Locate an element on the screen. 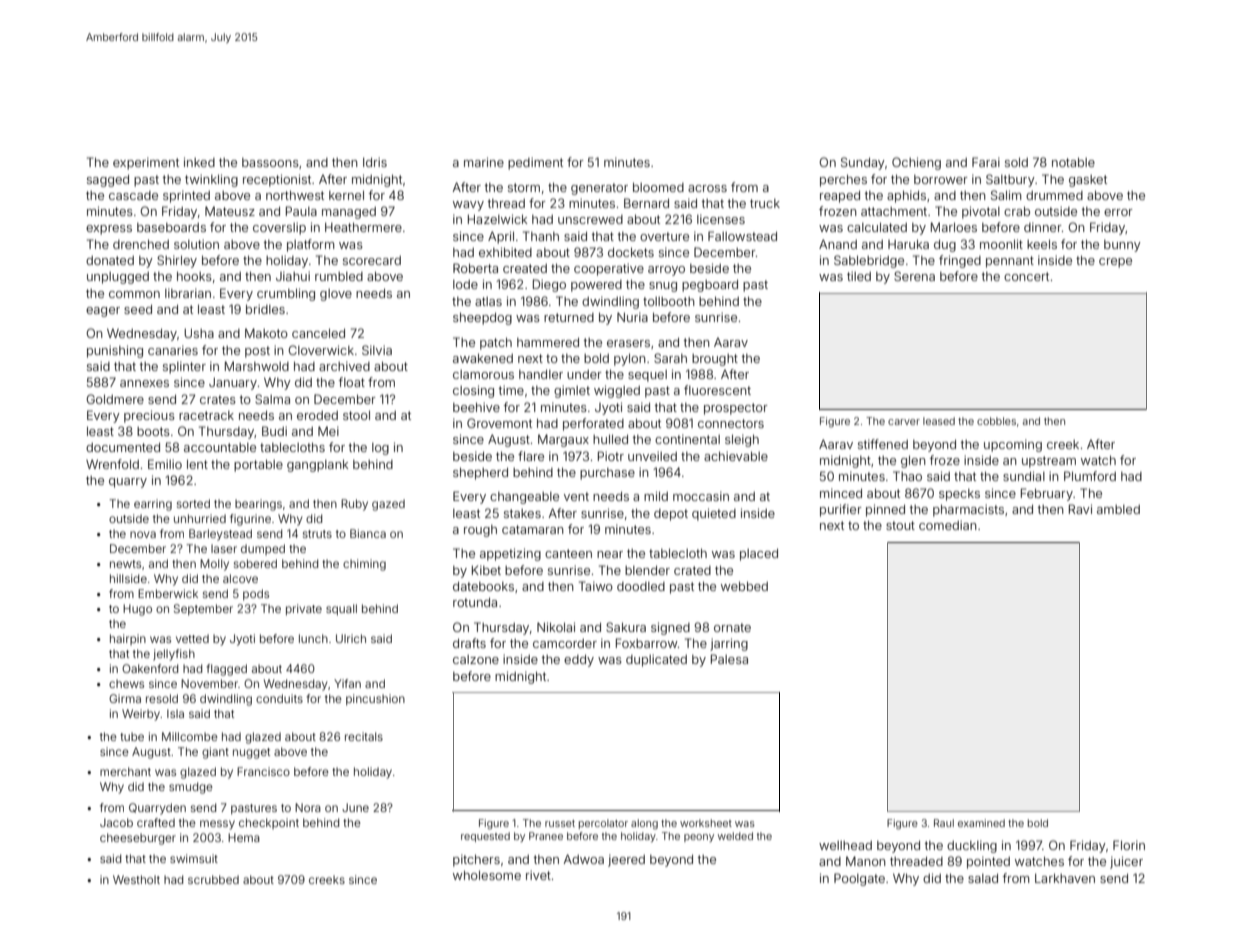 The height and width of the screenshot is (952, 1233). Westholt is located at coordinates (136, 879).
